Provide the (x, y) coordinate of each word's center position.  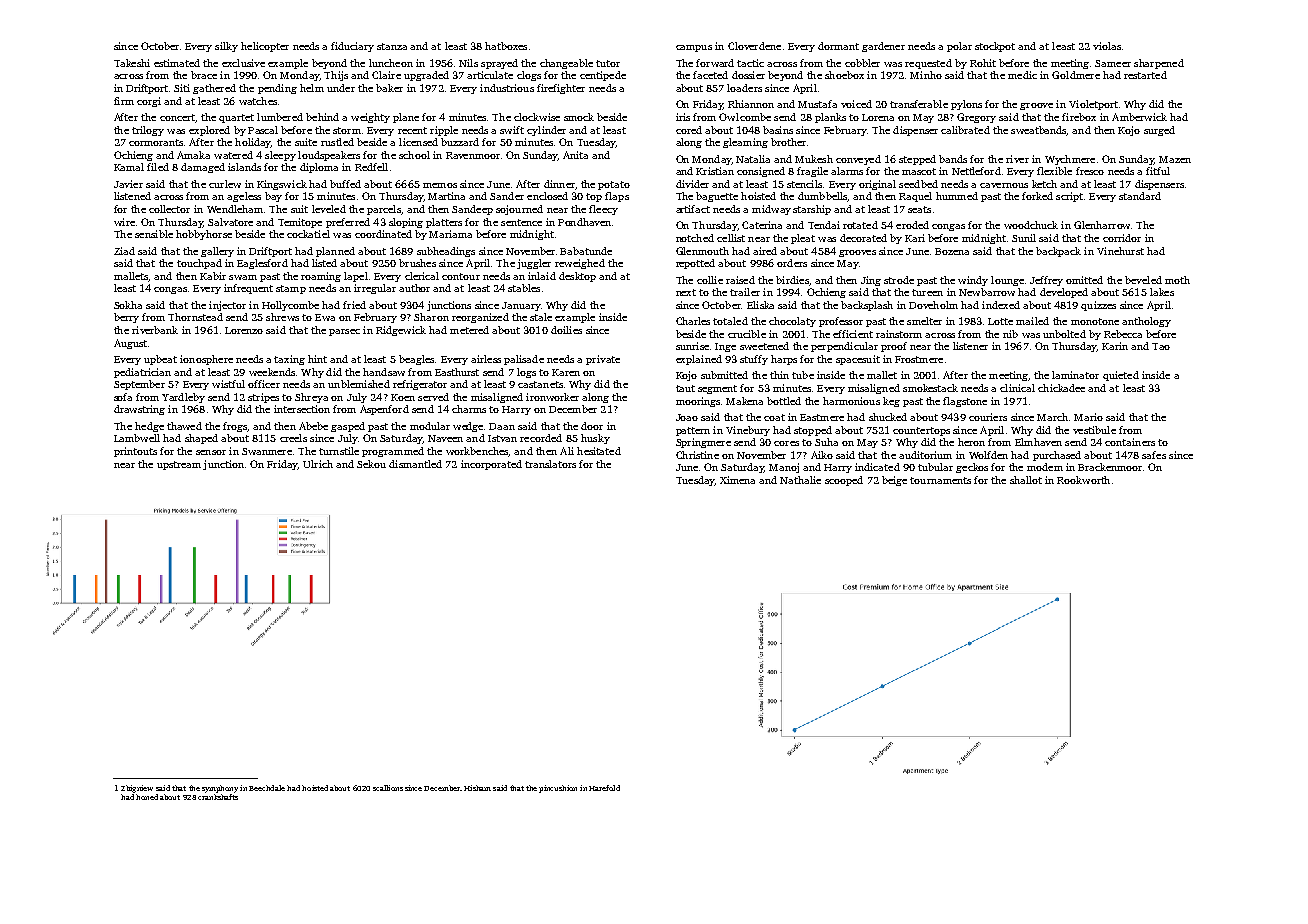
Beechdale (267, 788)
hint (317, 359)
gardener (883, 47)
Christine (697, 455)
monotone (1095, 321)
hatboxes (506, 46)
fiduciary (352, 47)
